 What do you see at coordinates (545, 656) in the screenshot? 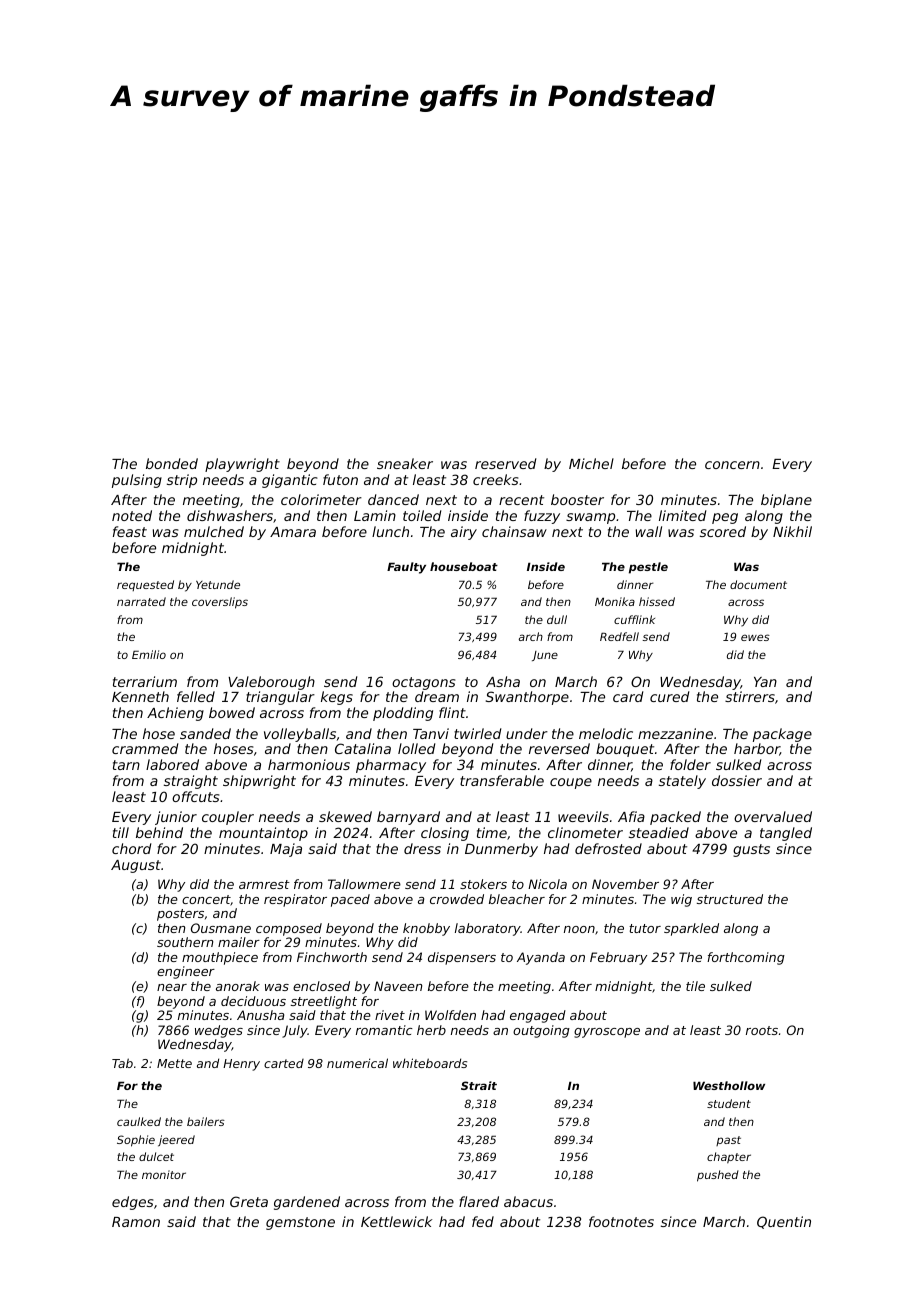
I see `June` at bounding box center [545, 656].
